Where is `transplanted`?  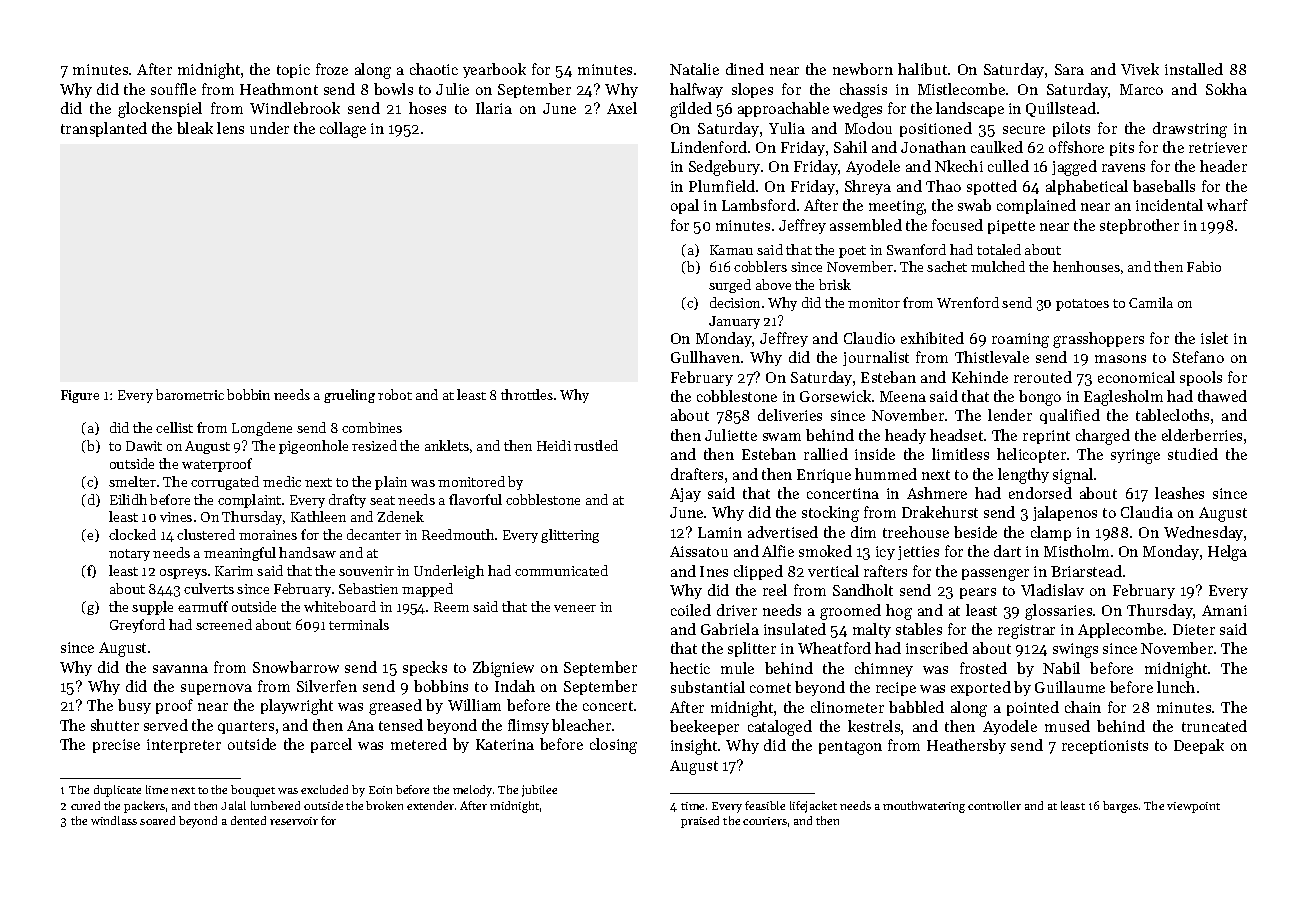 transplanted is located at coordinates (104, 129).
